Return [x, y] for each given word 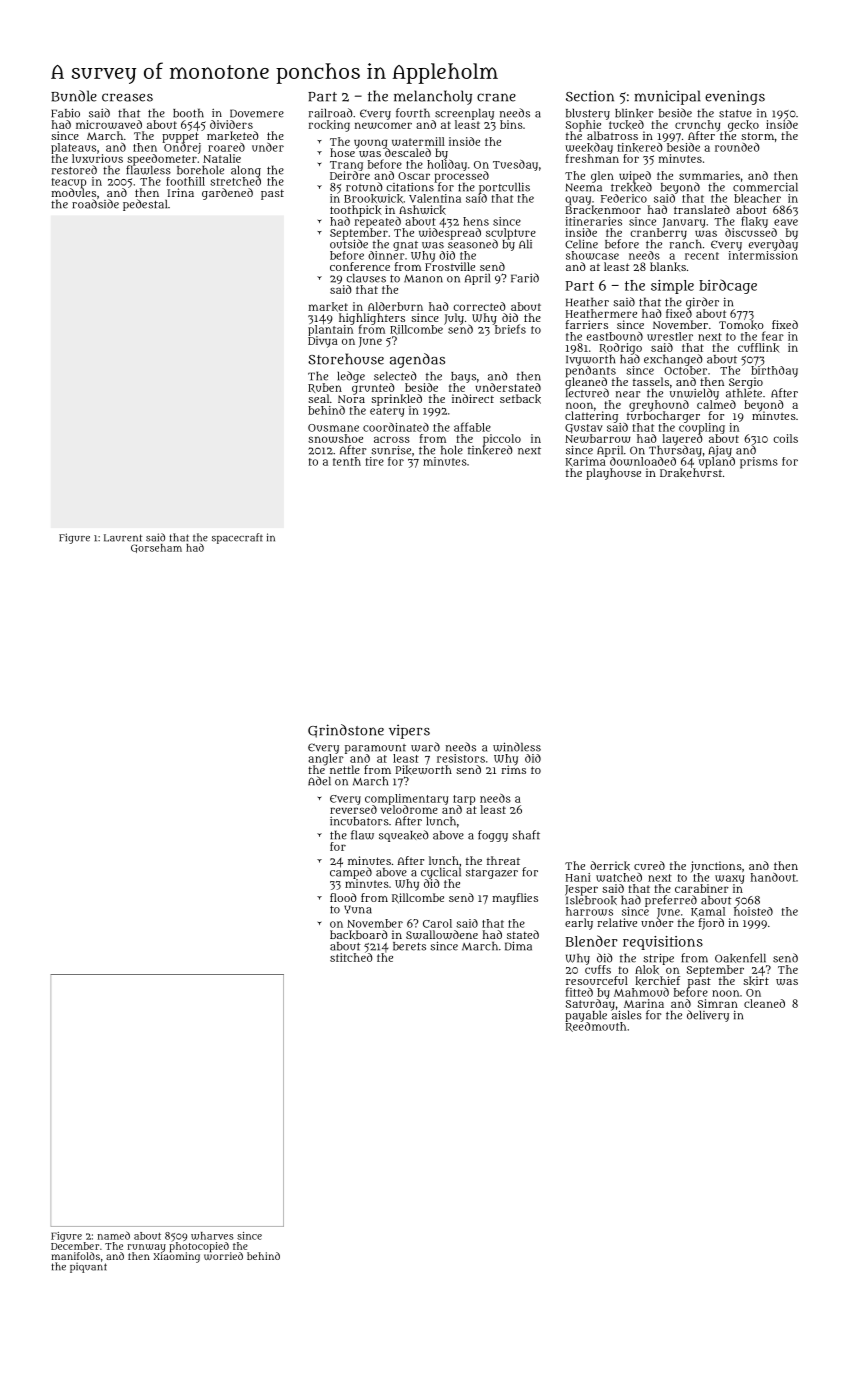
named [114, 1235]
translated [702, 209]
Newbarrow [598, 438]
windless [517, 747]
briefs [510, 329]
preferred [671, 901]
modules [74, 192]
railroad [331, 113]
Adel [319, 781]
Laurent [123, 538]
